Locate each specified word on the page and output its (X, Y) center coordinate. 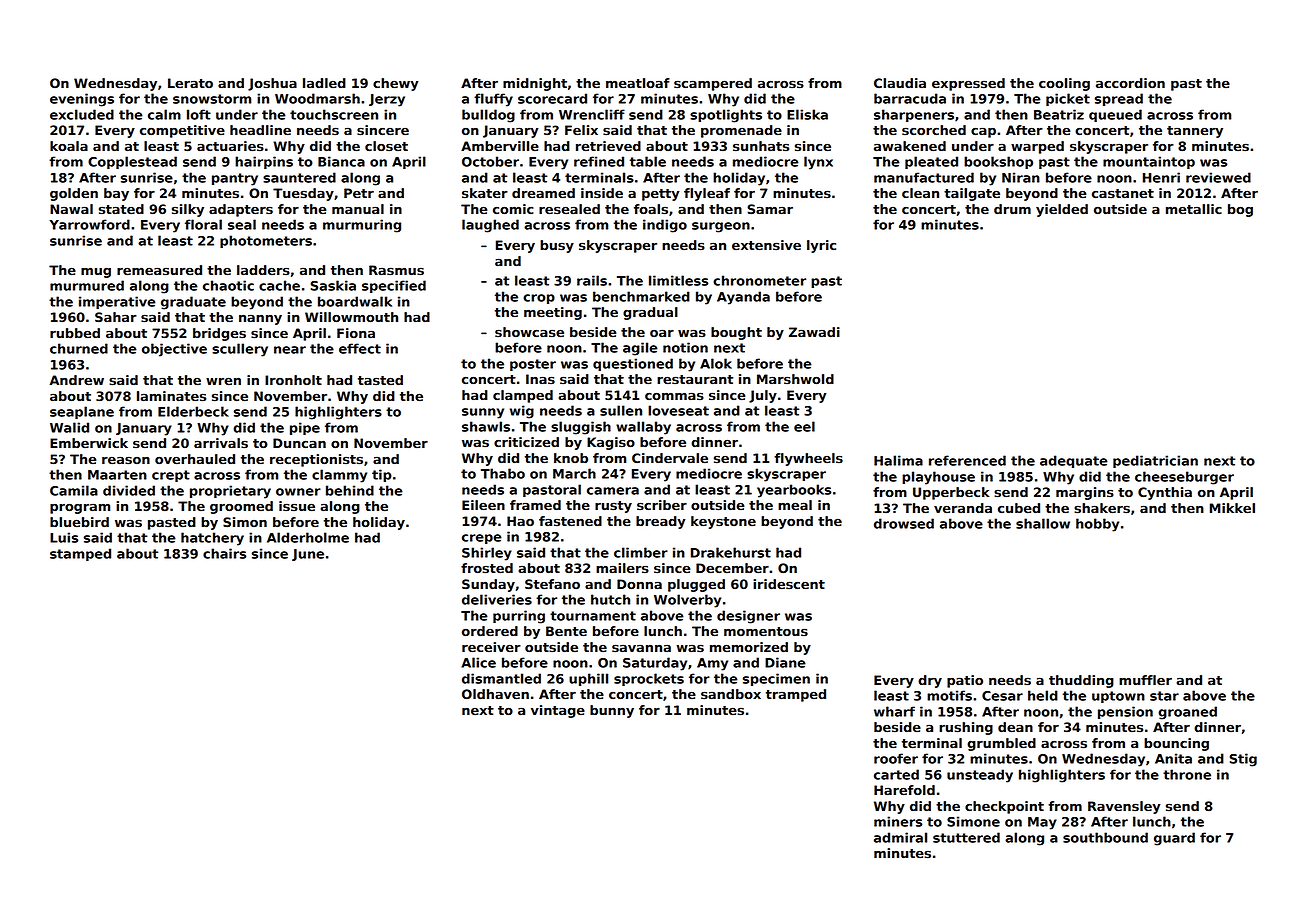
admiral (900, 837)
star (1164, 696)
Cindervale (670, 458)
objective (174, 350)
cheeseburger (1184, 478)
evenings (82, 100)
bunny (612, 711)
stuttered (966, 837)
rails (592, 280)
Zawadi (814, 332)
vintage (558, 711)
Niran (1021, 177)
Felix (581, 130)
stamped (80, 554)
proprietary (230, 492)
